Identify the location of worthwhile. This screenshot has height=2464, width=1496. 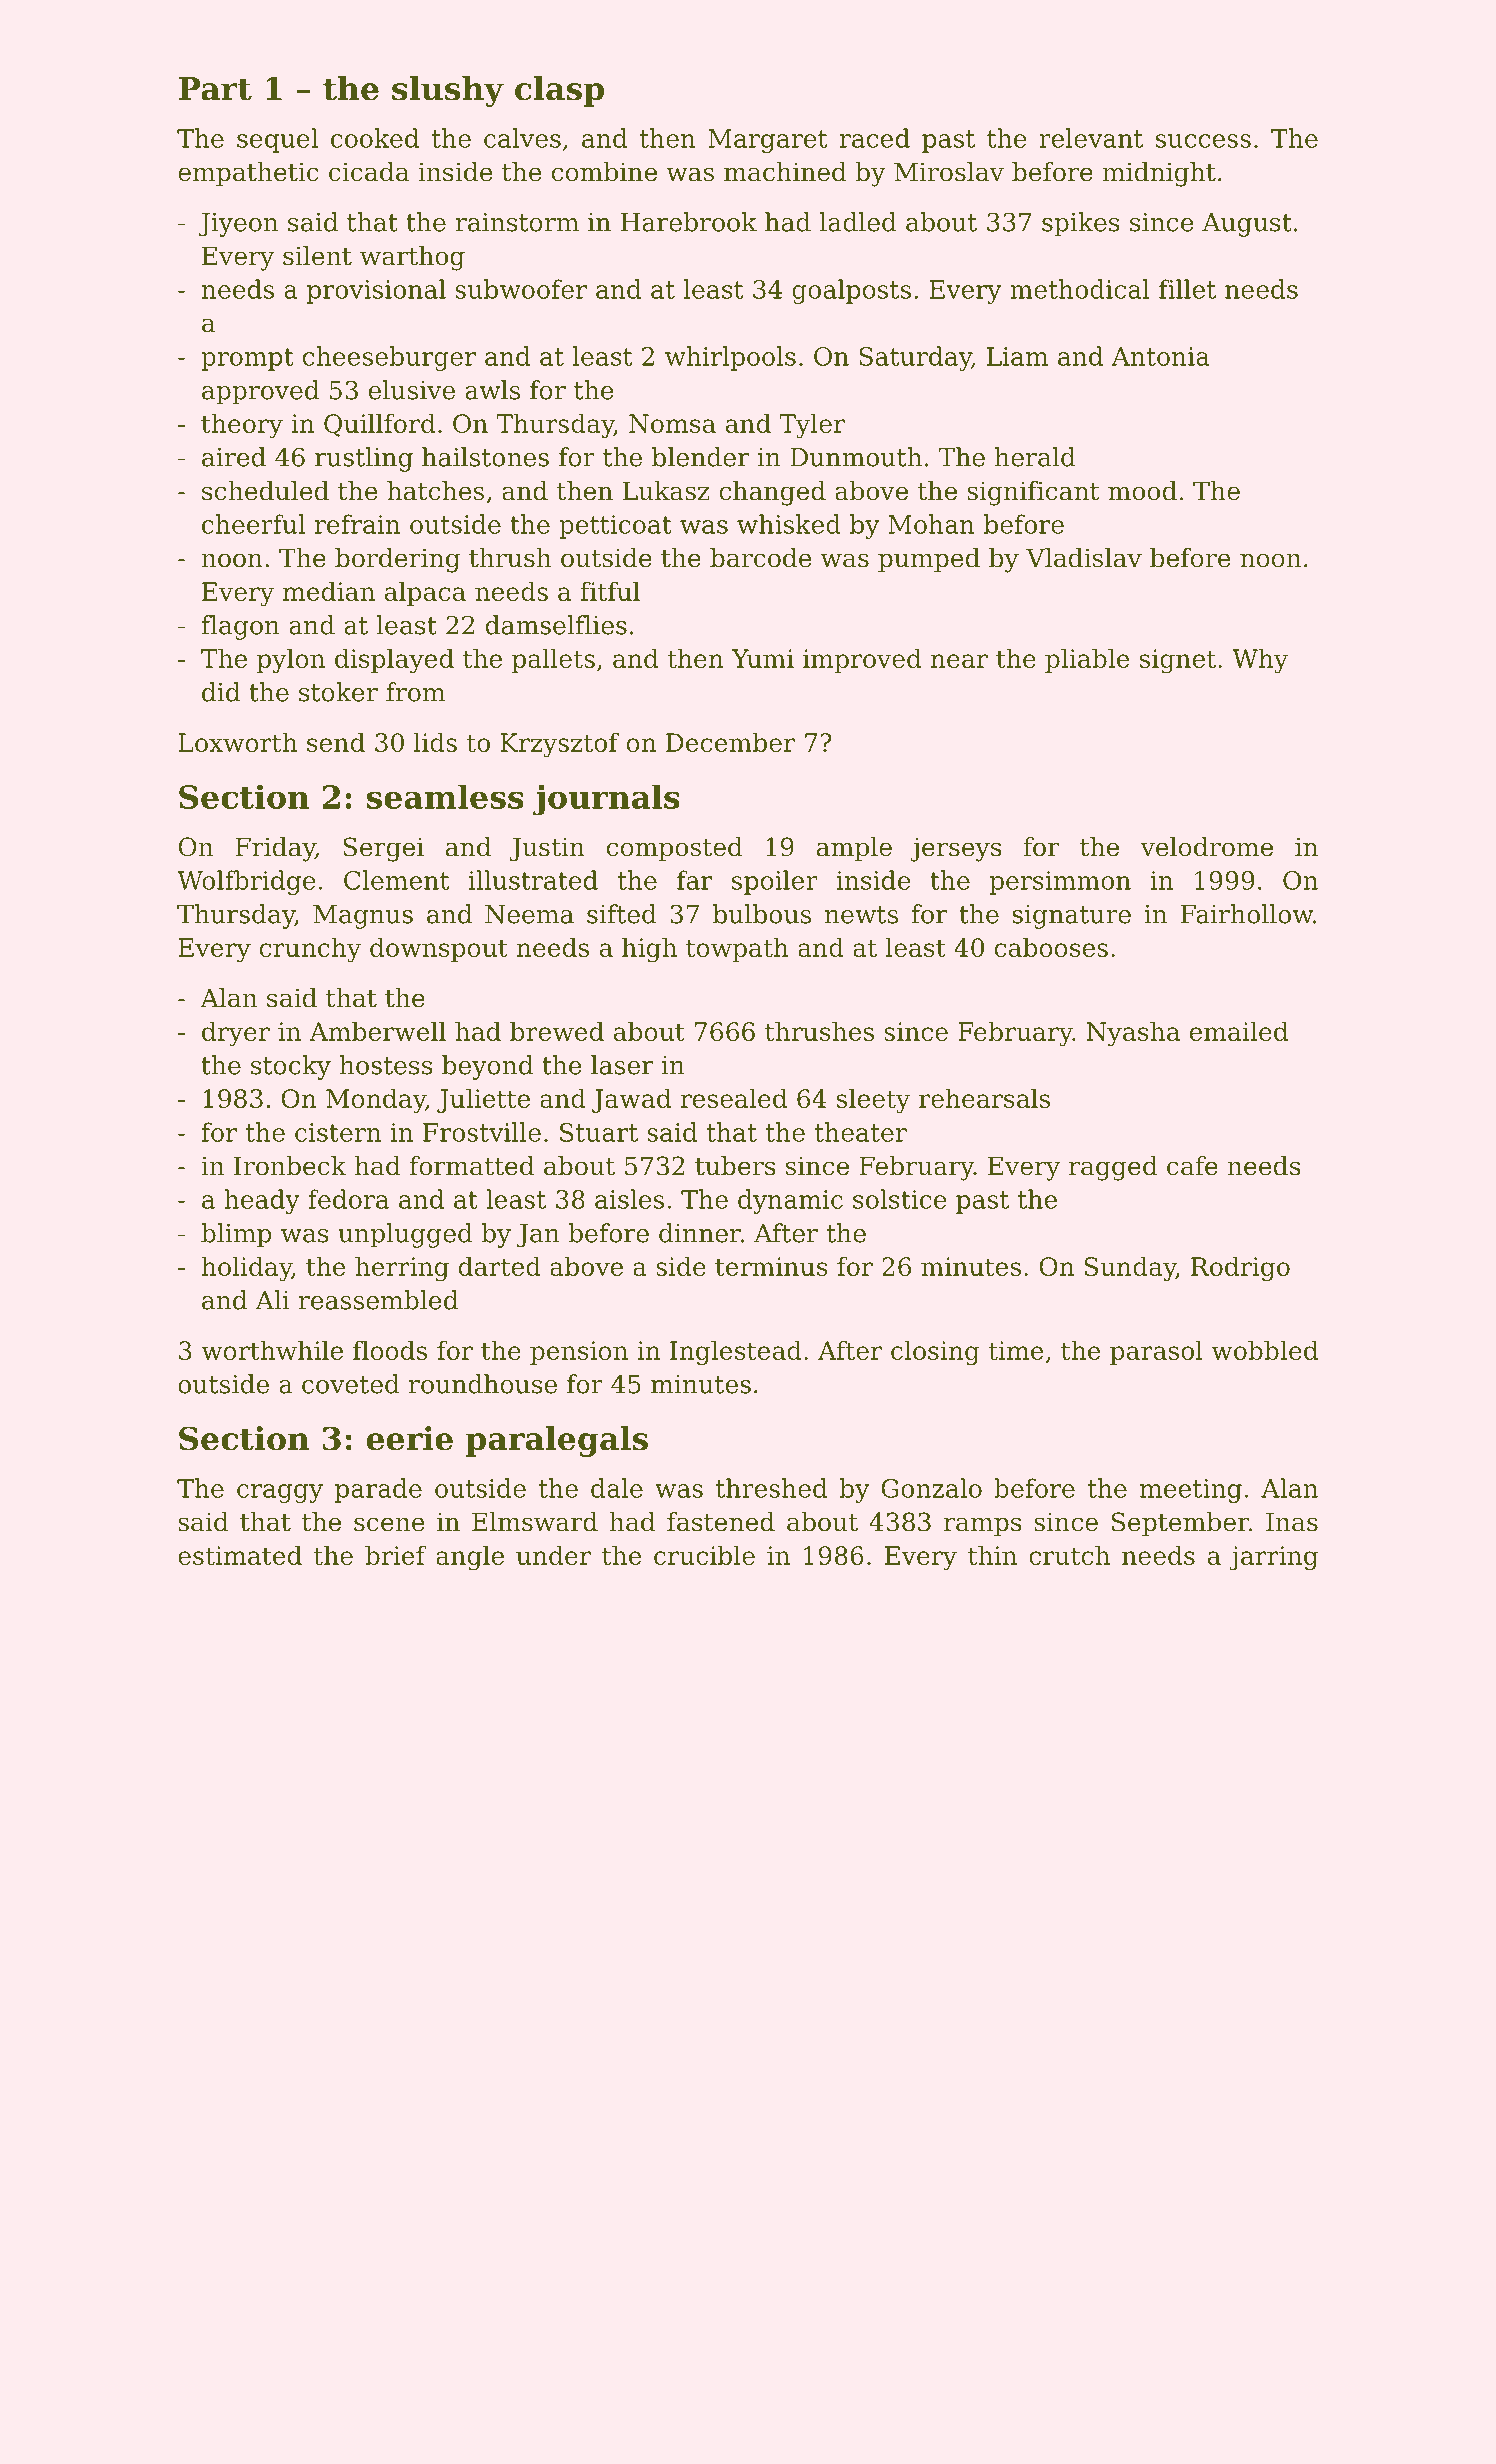
(272, 1350).
